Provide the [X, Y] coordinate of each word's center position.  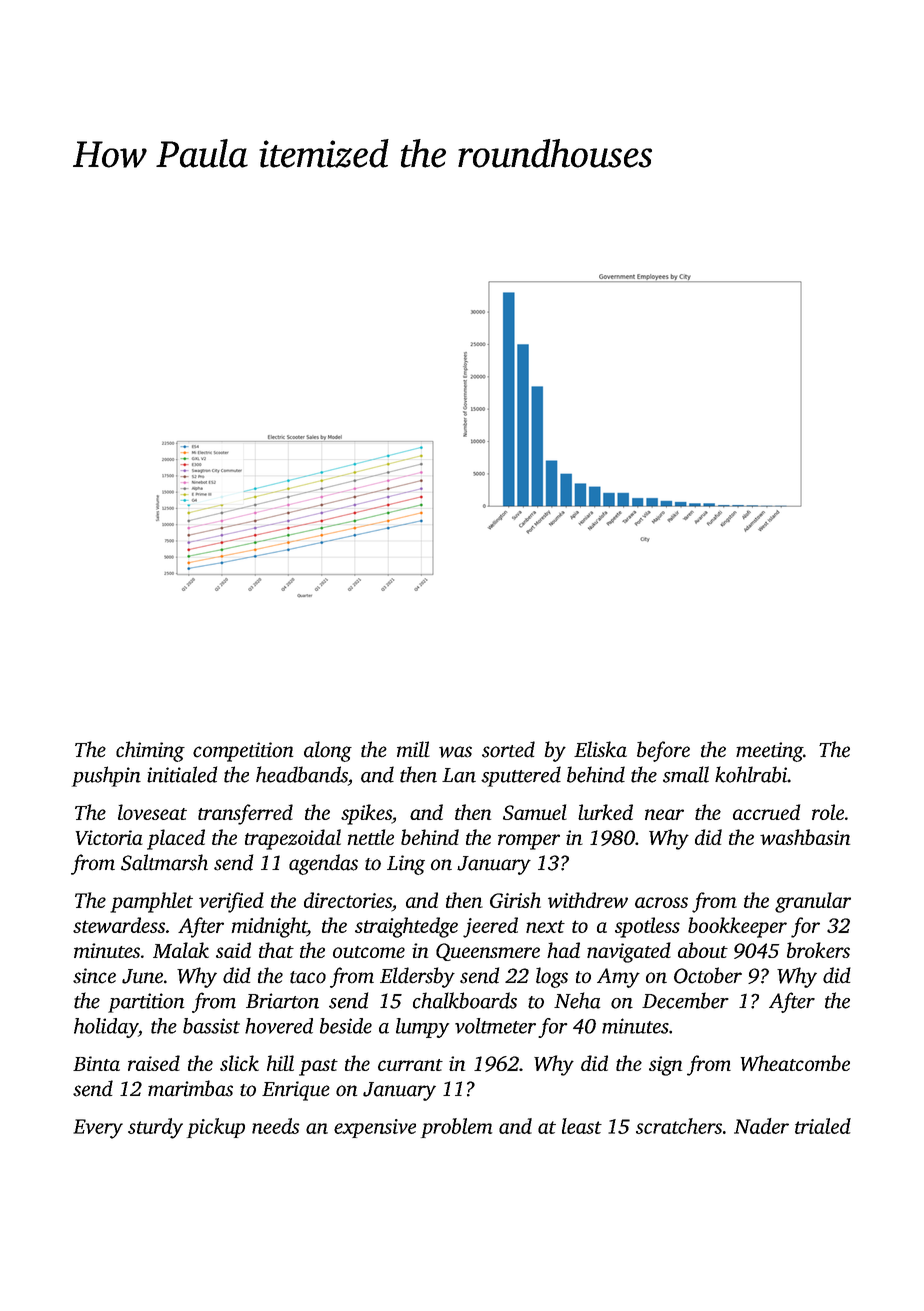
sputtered [521, 776]
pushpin [106, 776]
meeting [769, 752]
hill [280, 1063]
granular [813, 902]
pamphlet [151, 902]
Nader [761, 1126]
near [664, 814]
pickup [216, 1128]
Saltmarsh [164, 862]
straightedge [406, 927]
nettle [371, 837]
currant [410, 1065]
